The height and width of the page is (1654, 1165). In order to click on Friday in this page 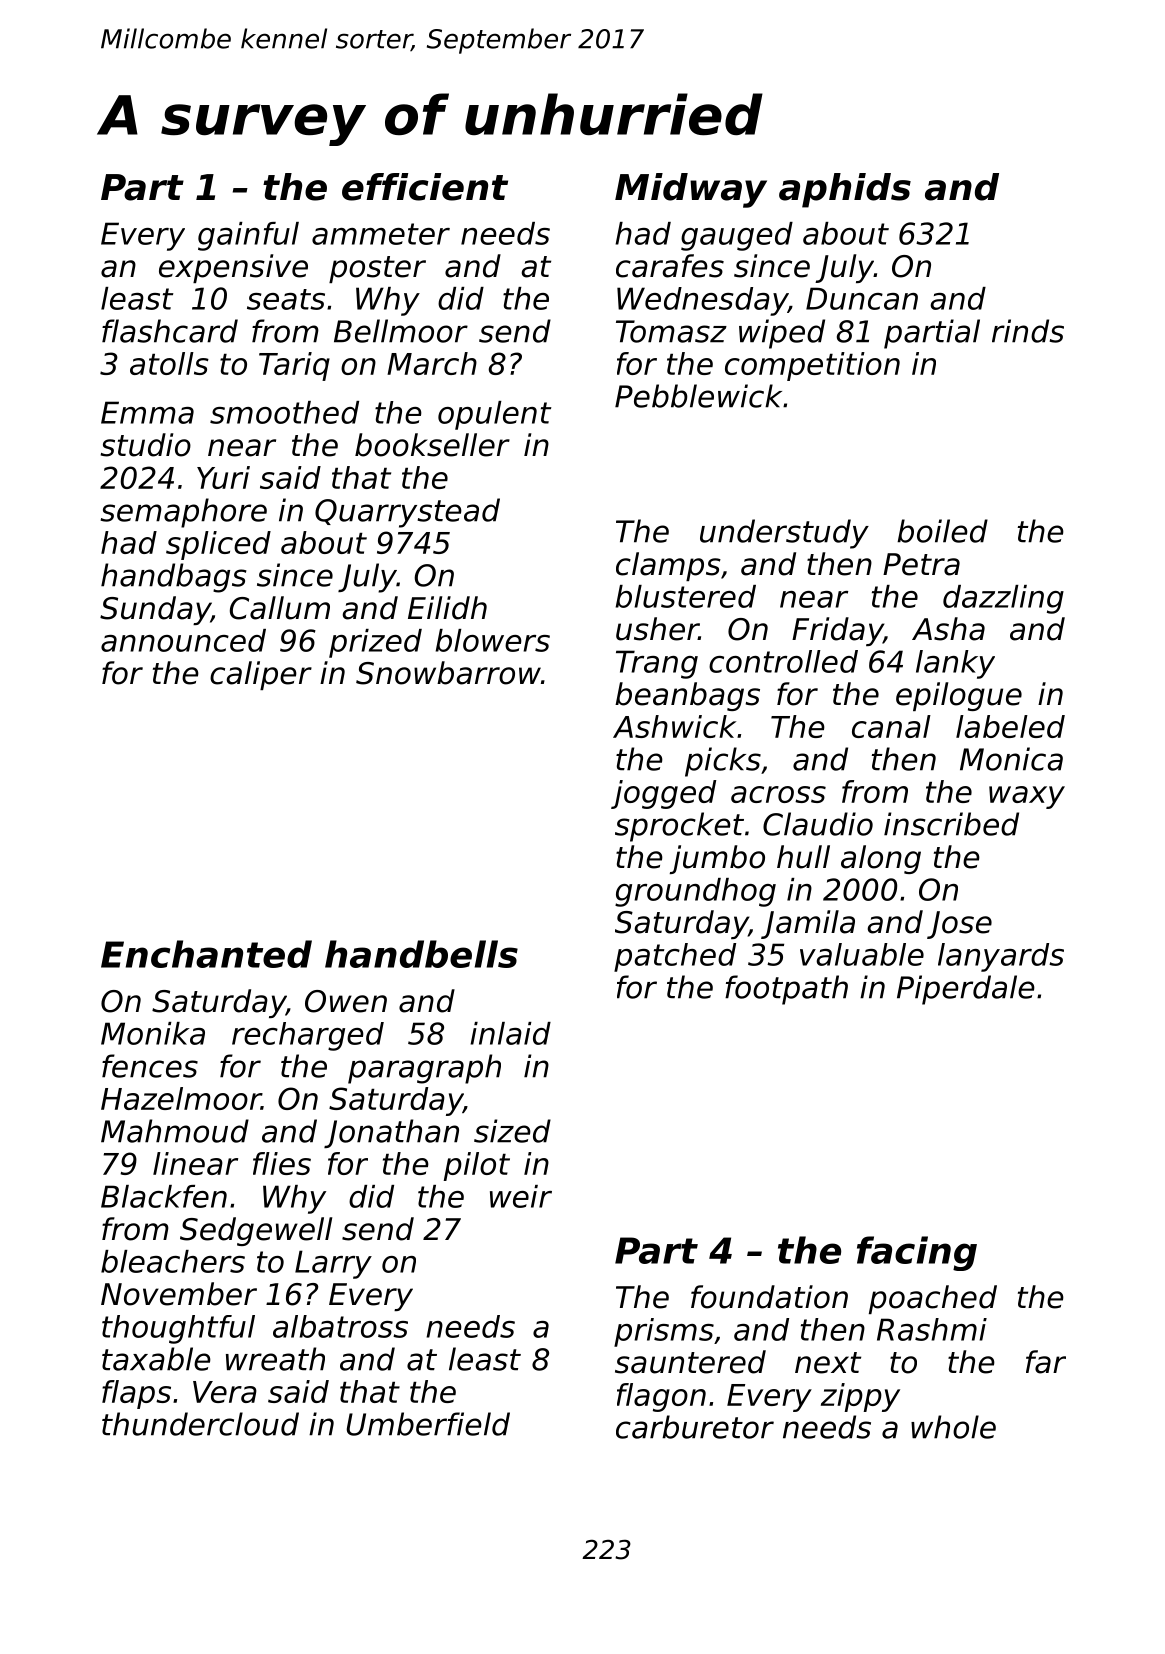, I will do `click(837, 631)`.
